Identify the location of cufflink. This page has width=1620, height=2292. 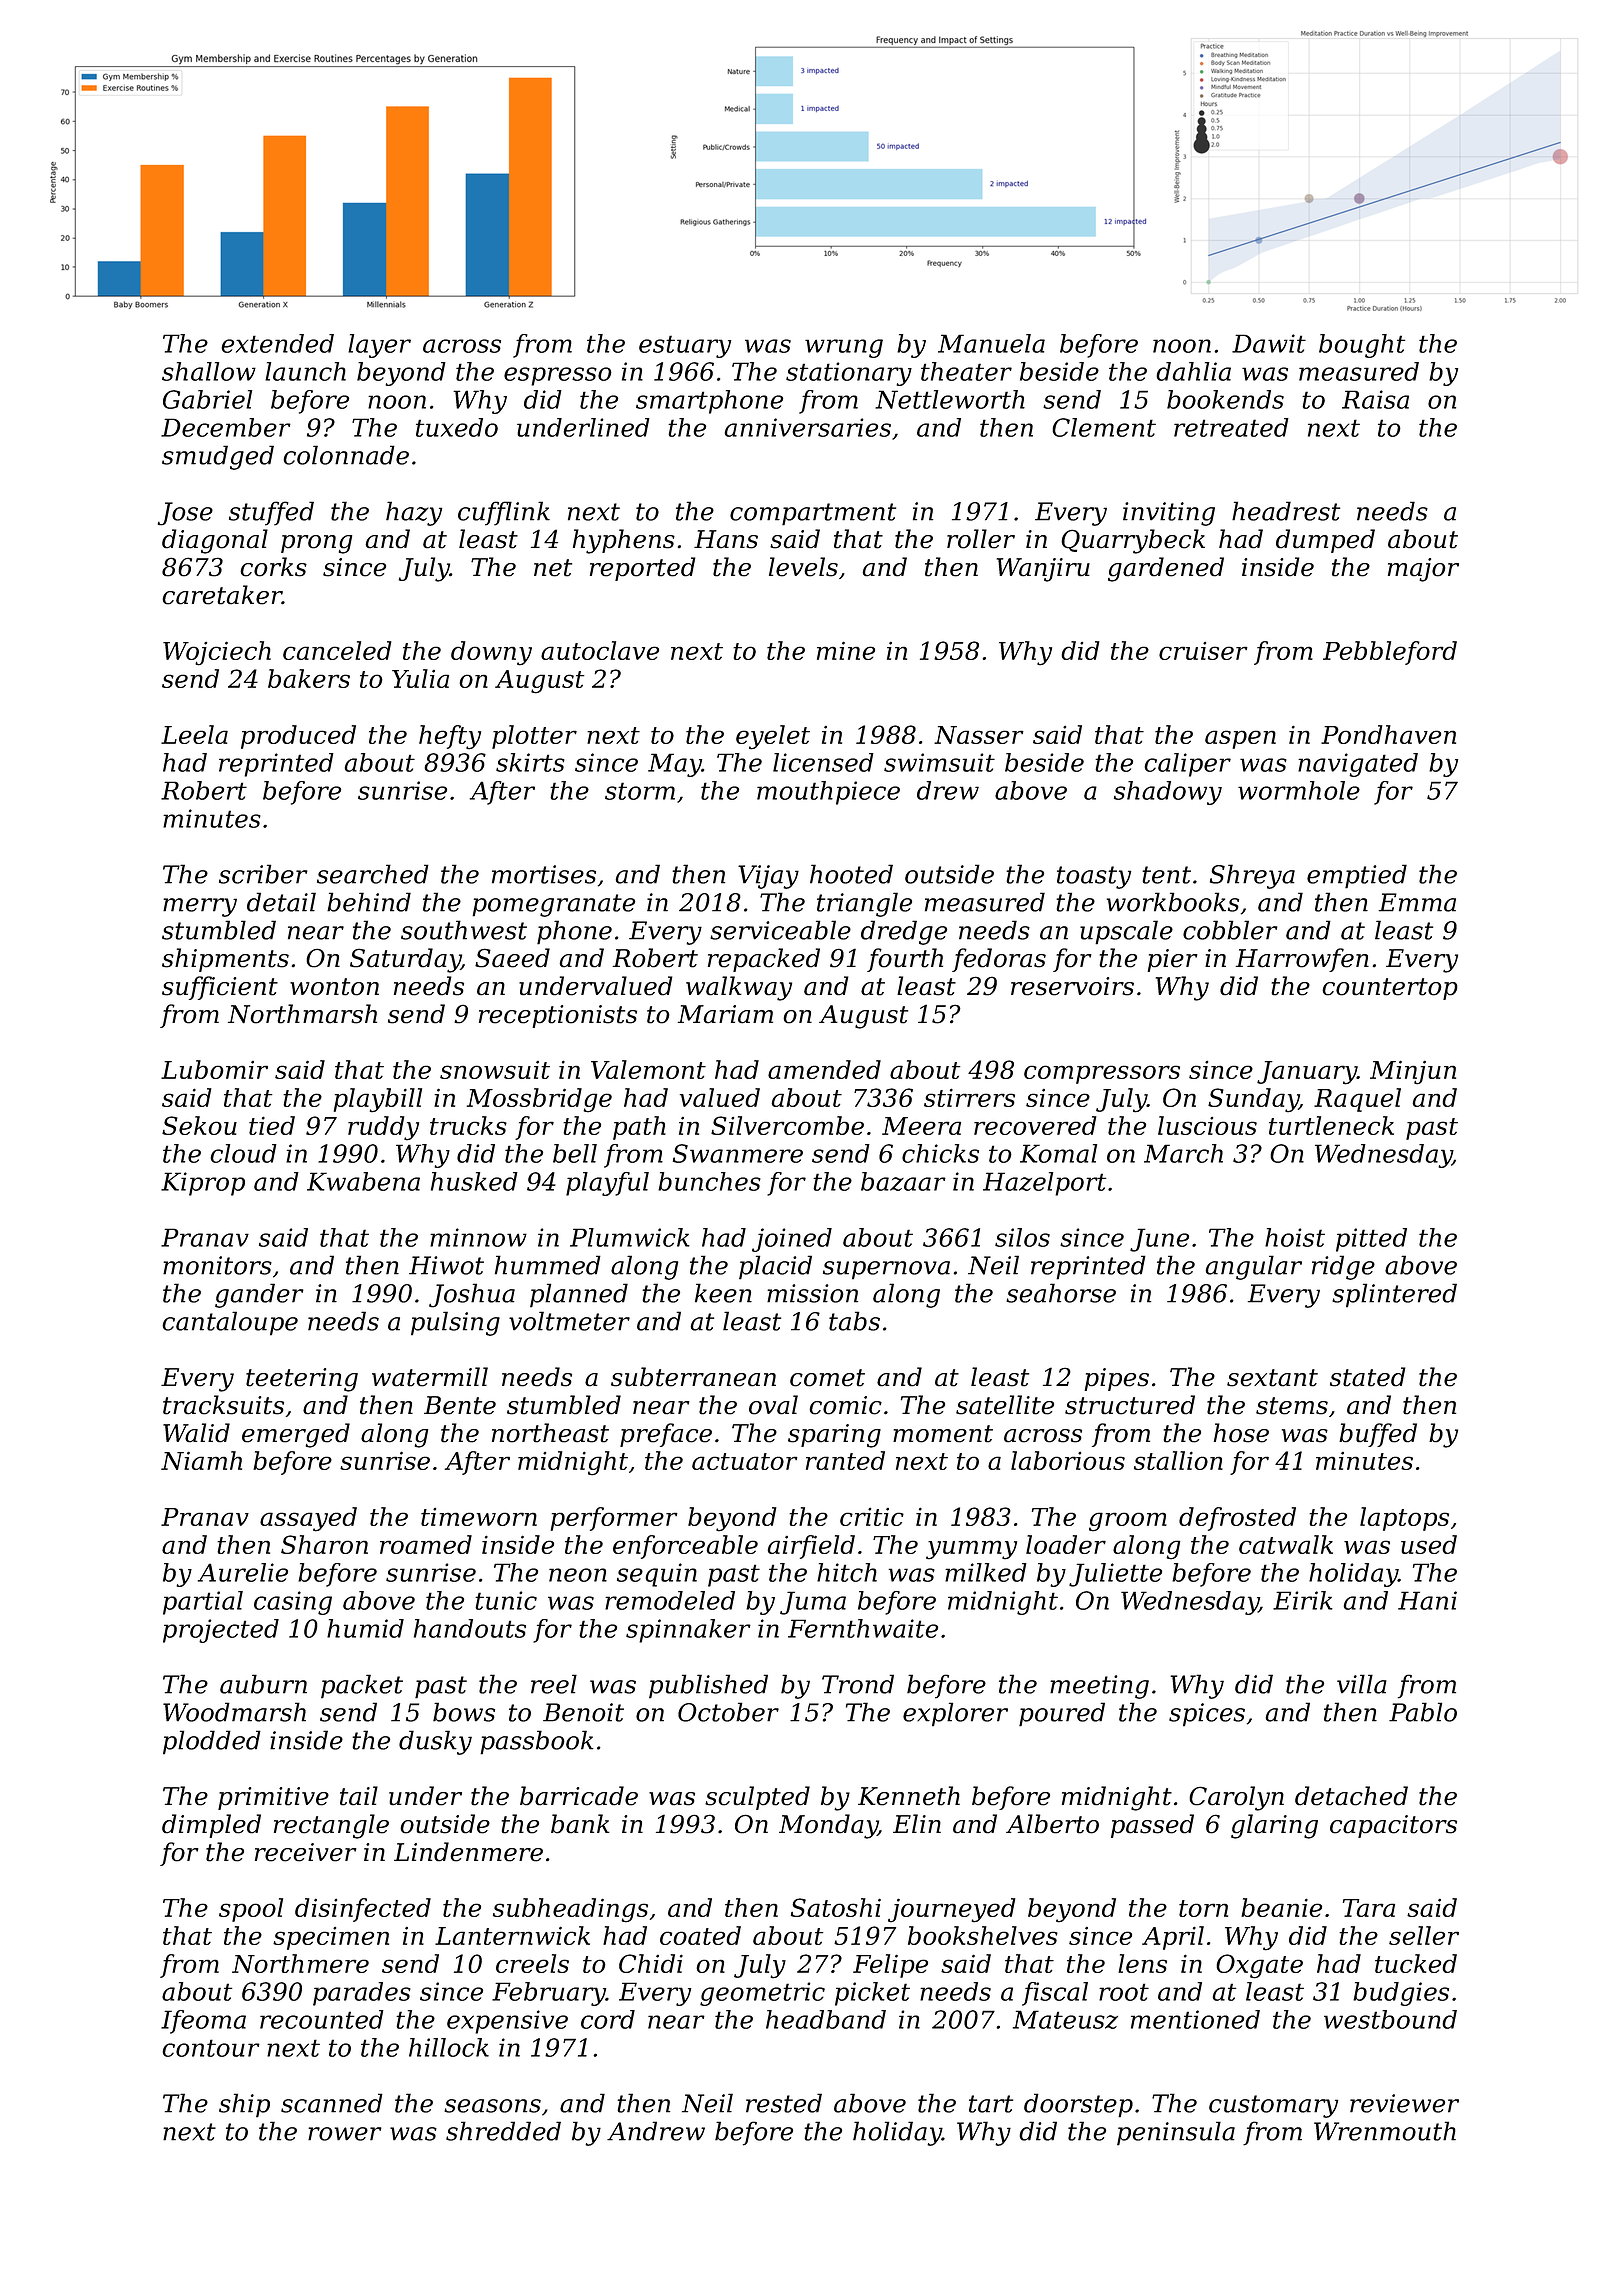
(504, 513).
